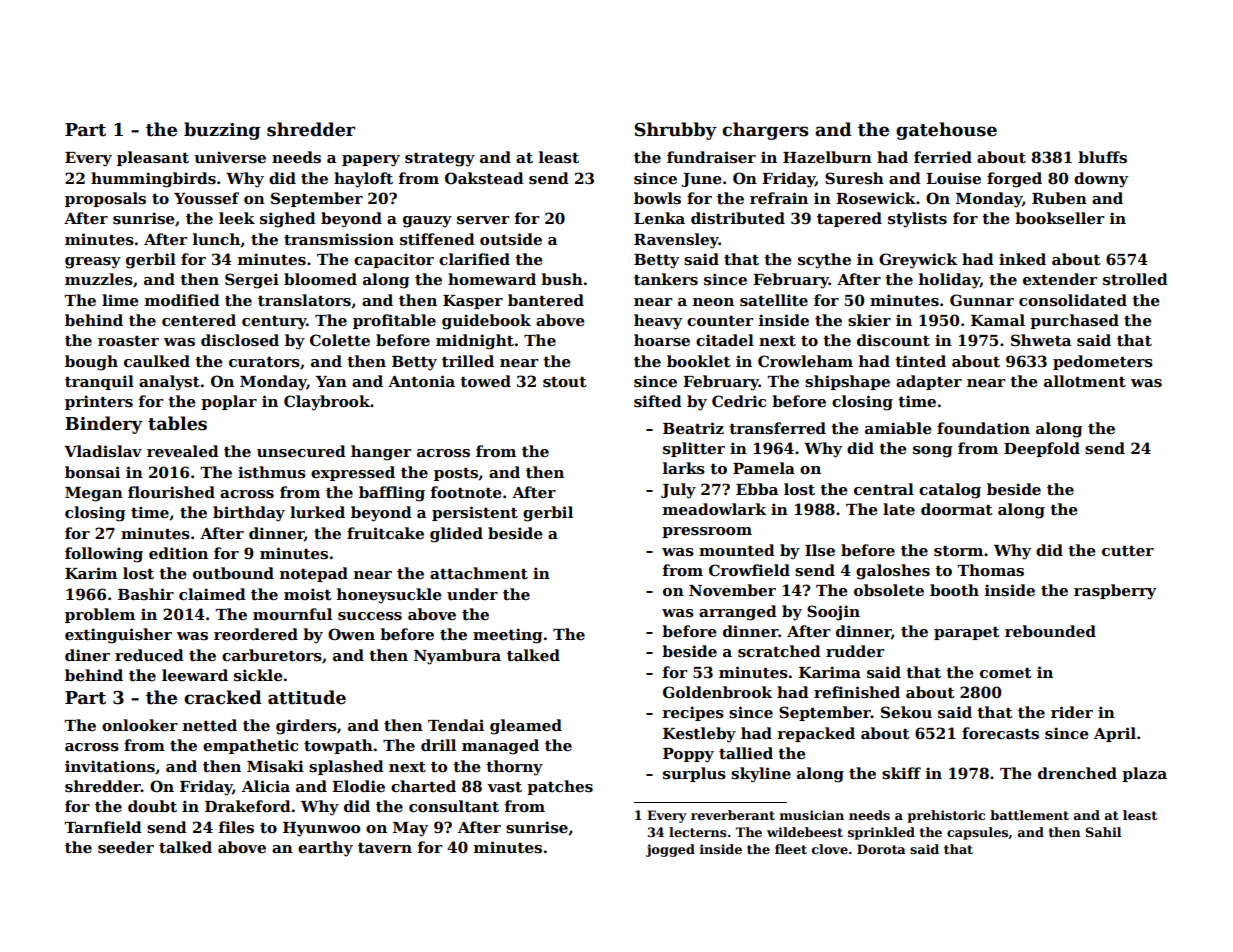  What do you see at coordinates (128, 341) in the screenshot?
I see `roaster` at bounding box center [128, 341].
